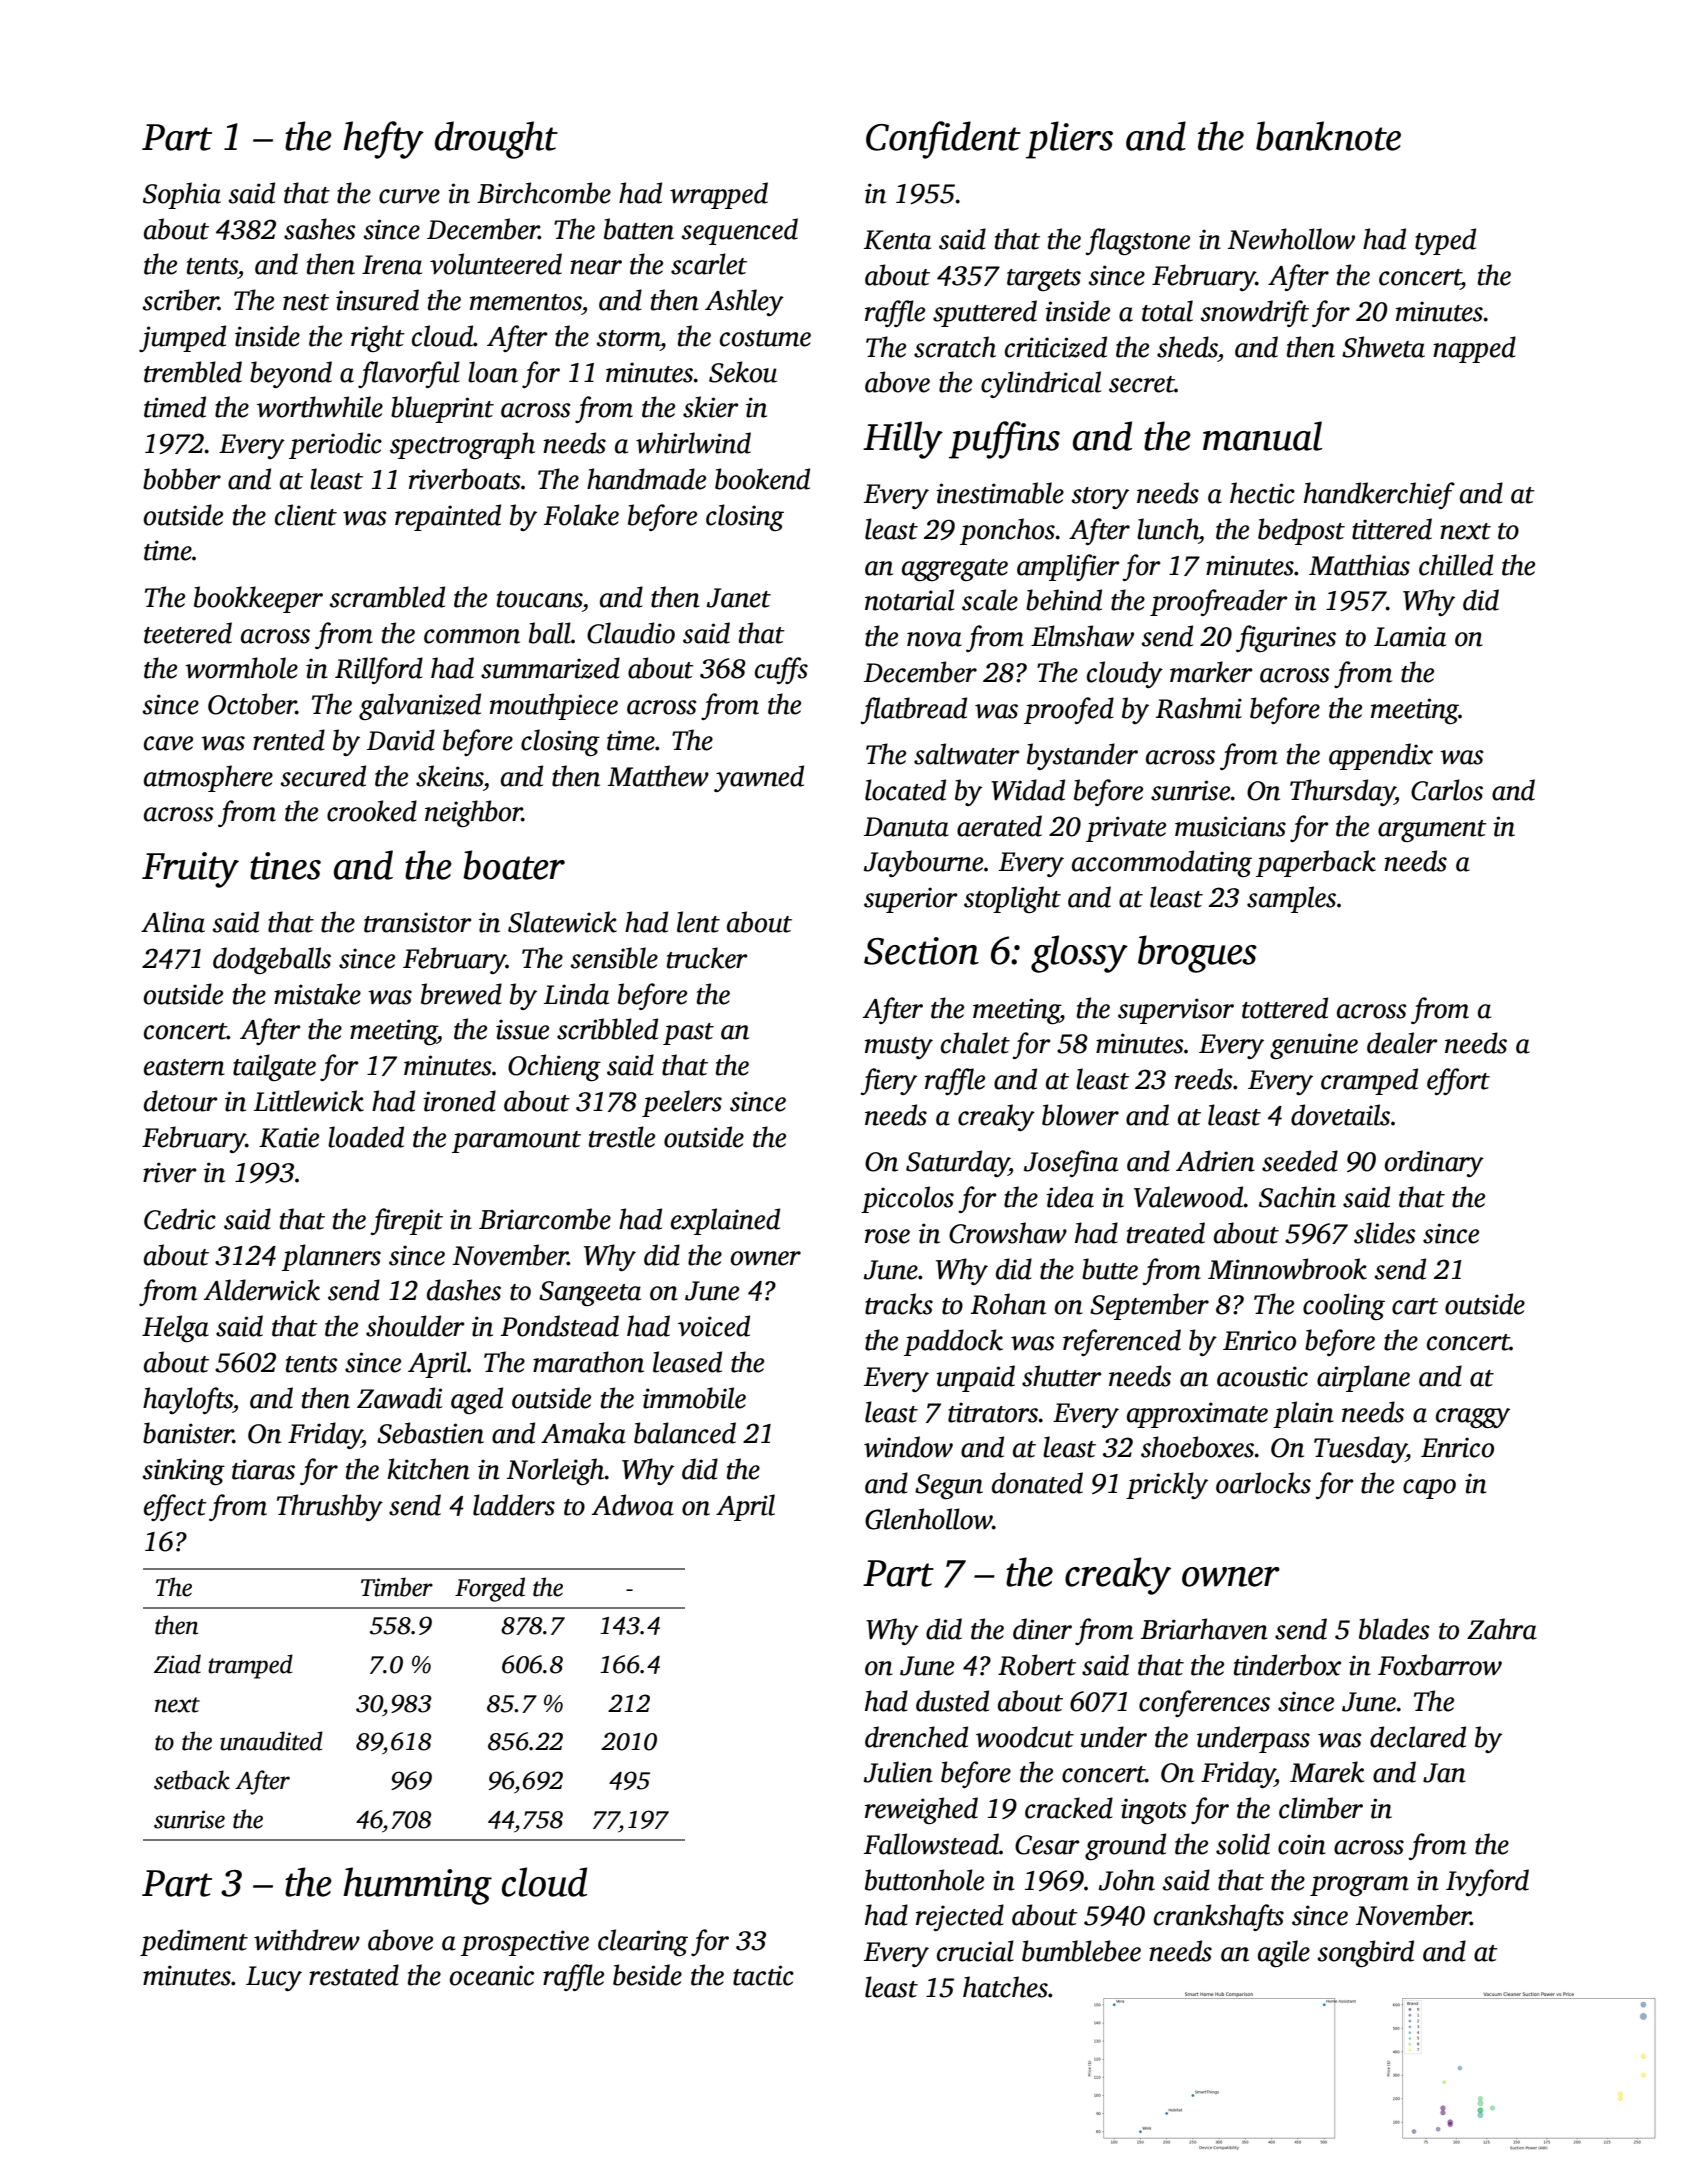  I want to click on Glenhollow, so click(928, 1519).
